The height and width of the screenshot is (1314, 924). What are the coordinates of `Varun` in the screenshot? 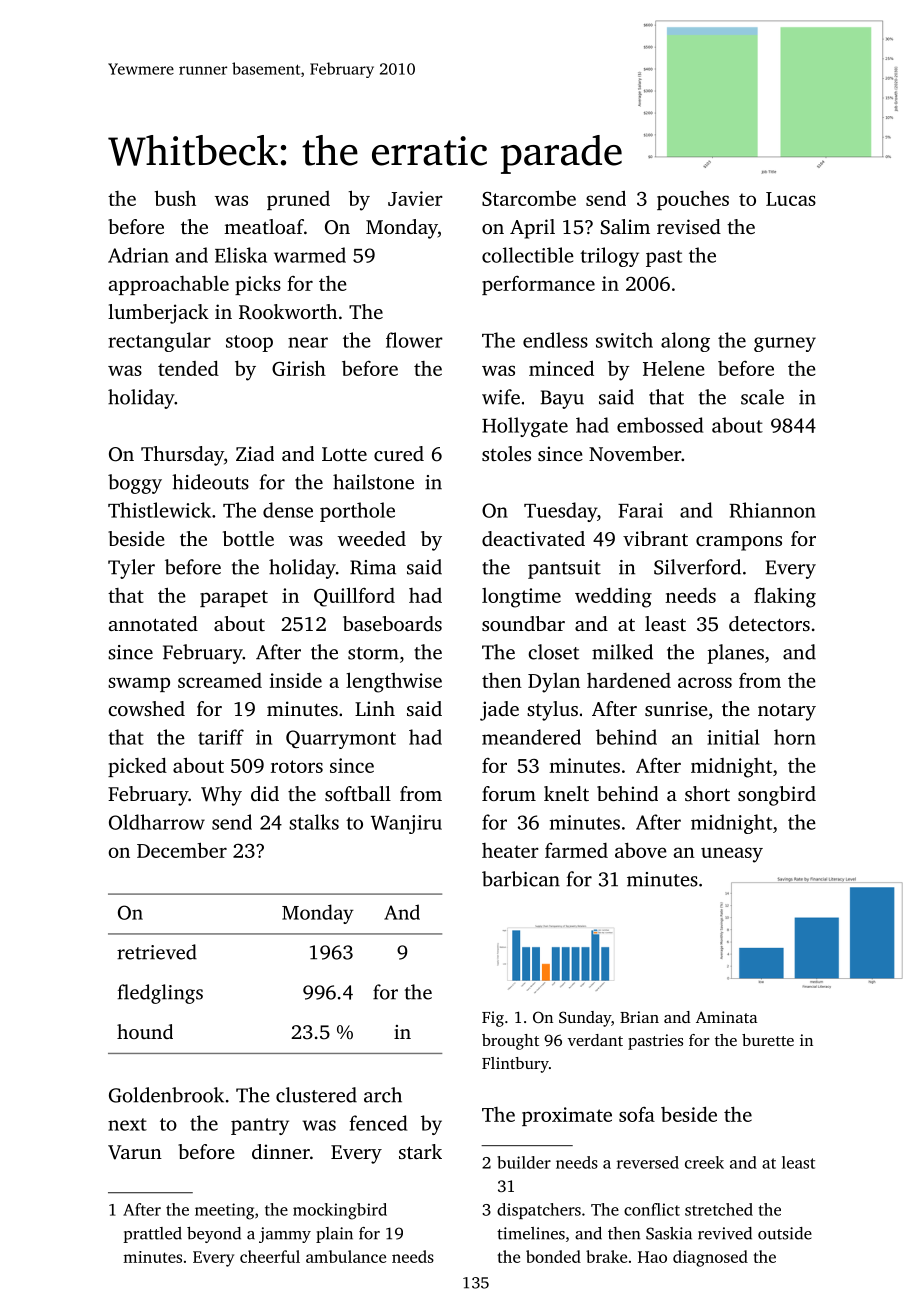 It's located at (135, 1152).
